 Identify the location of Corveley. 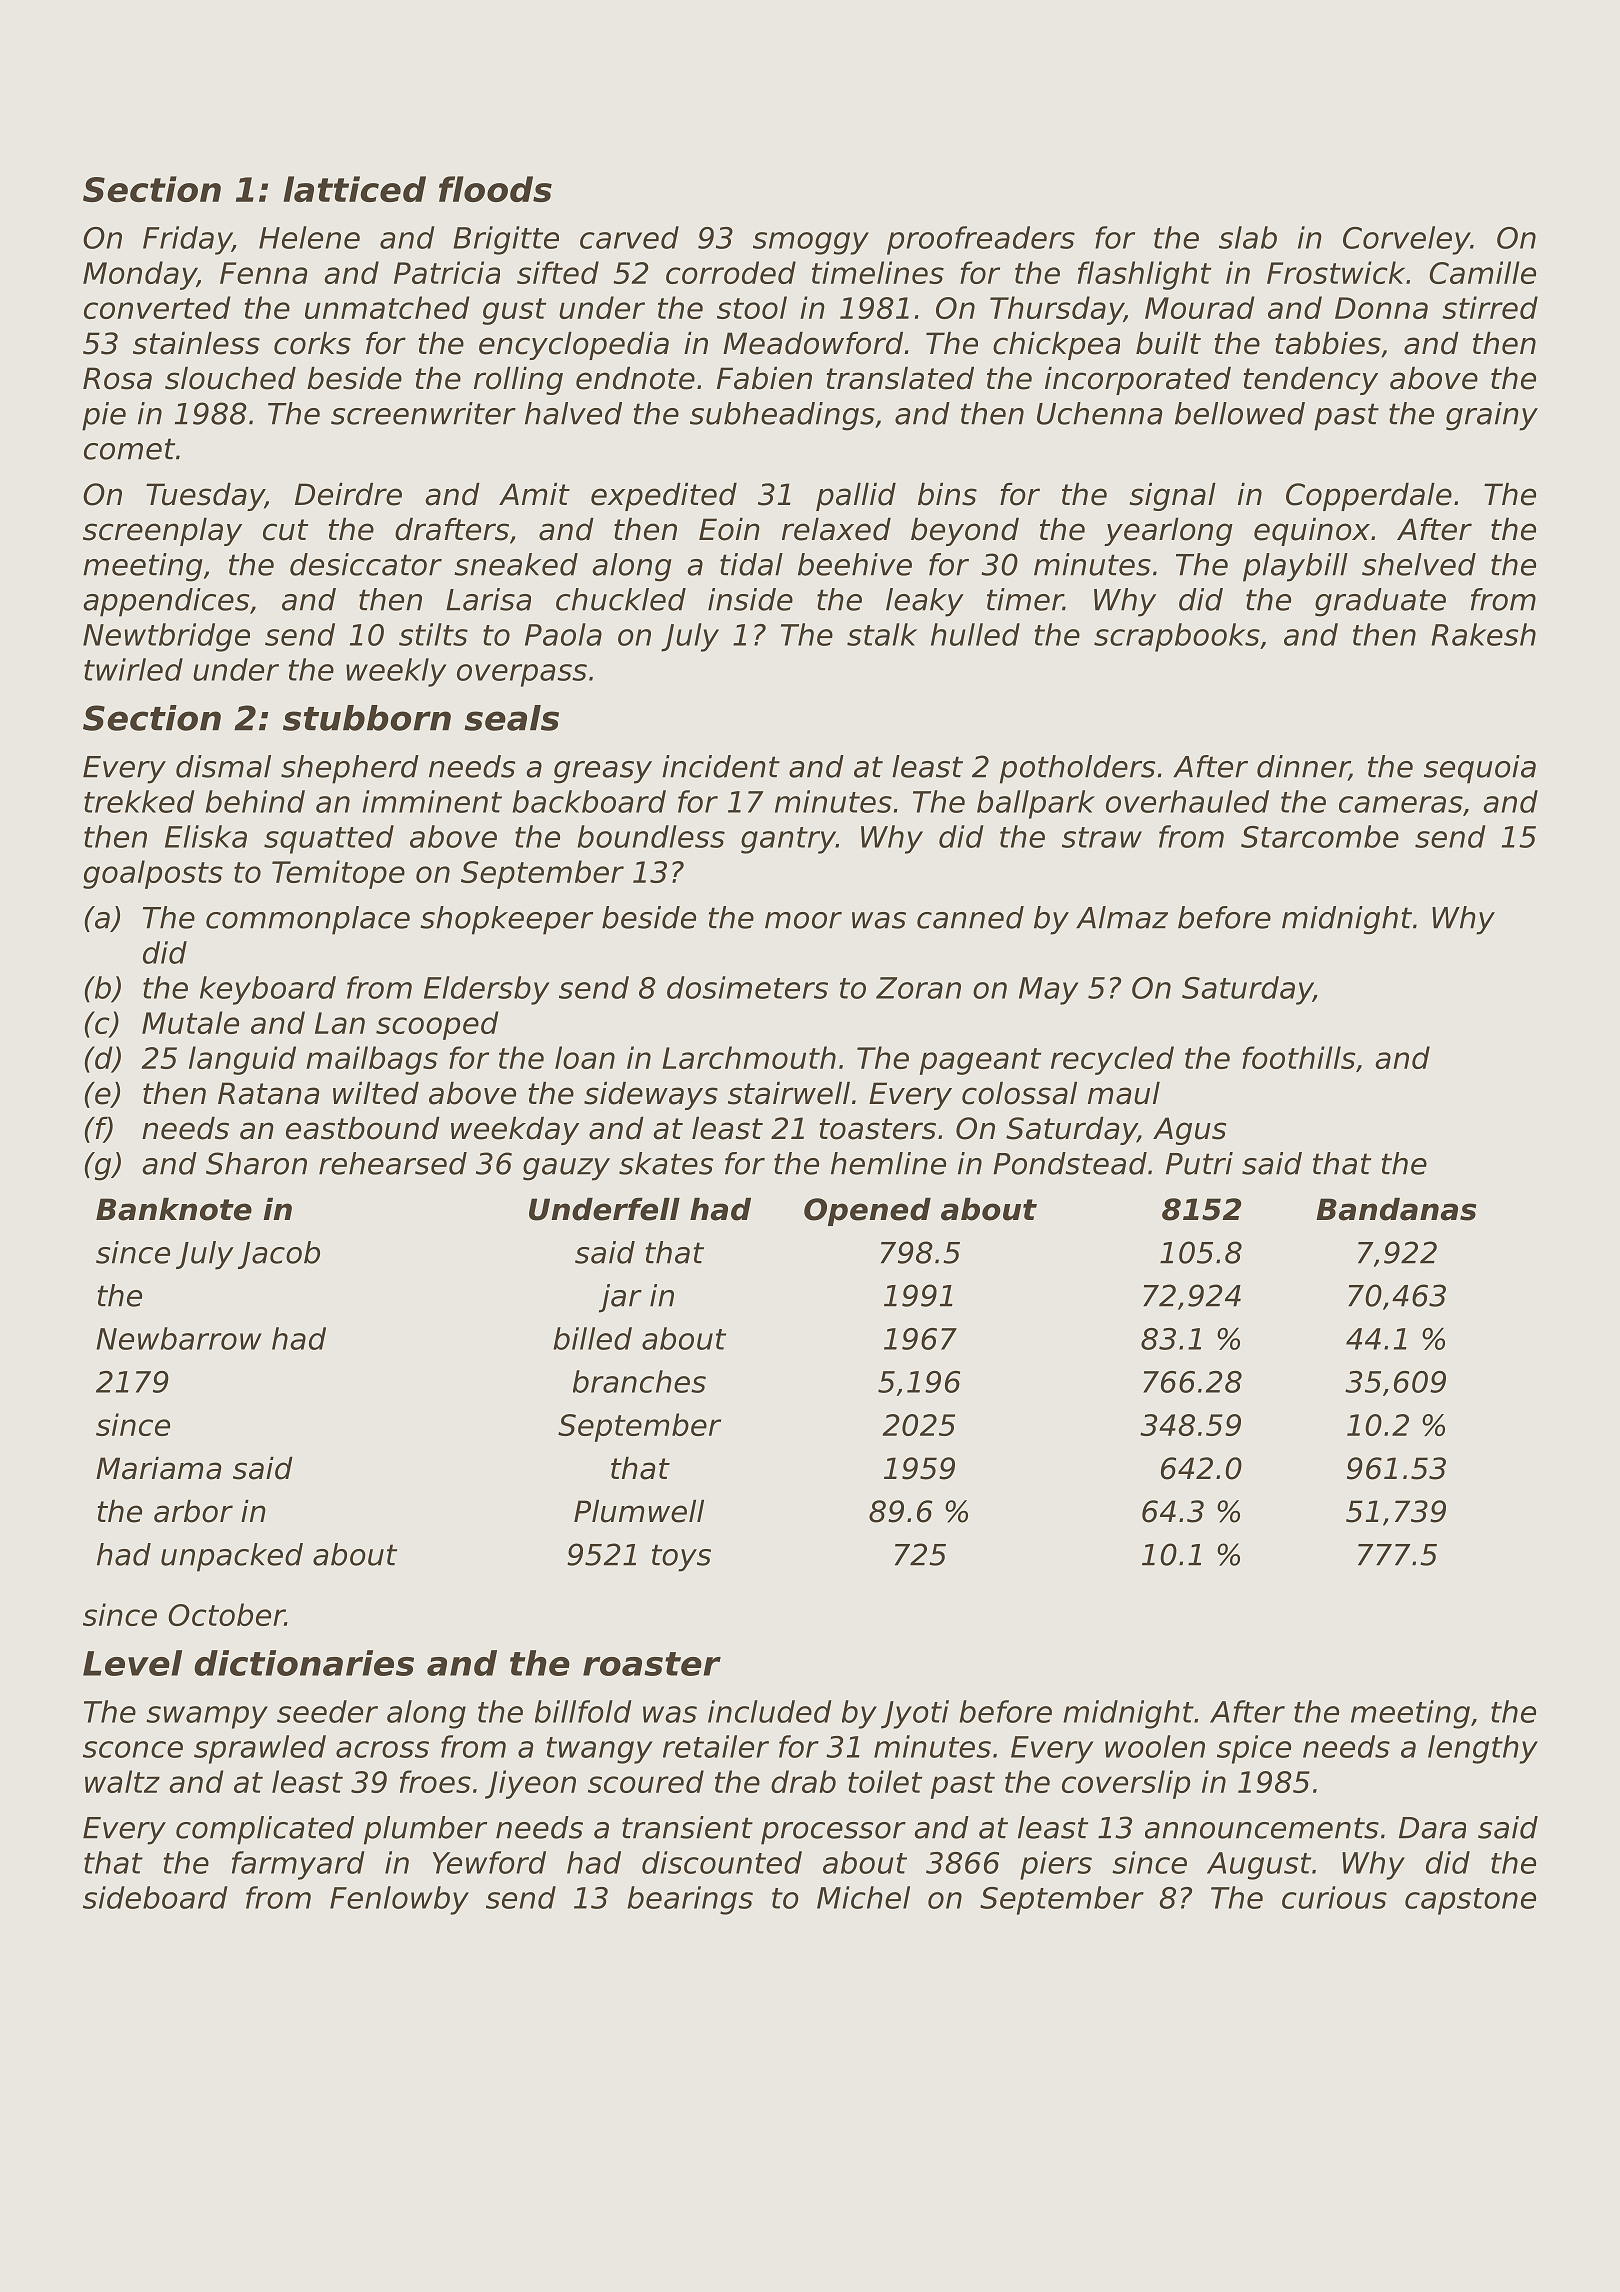
(1407, 240).
